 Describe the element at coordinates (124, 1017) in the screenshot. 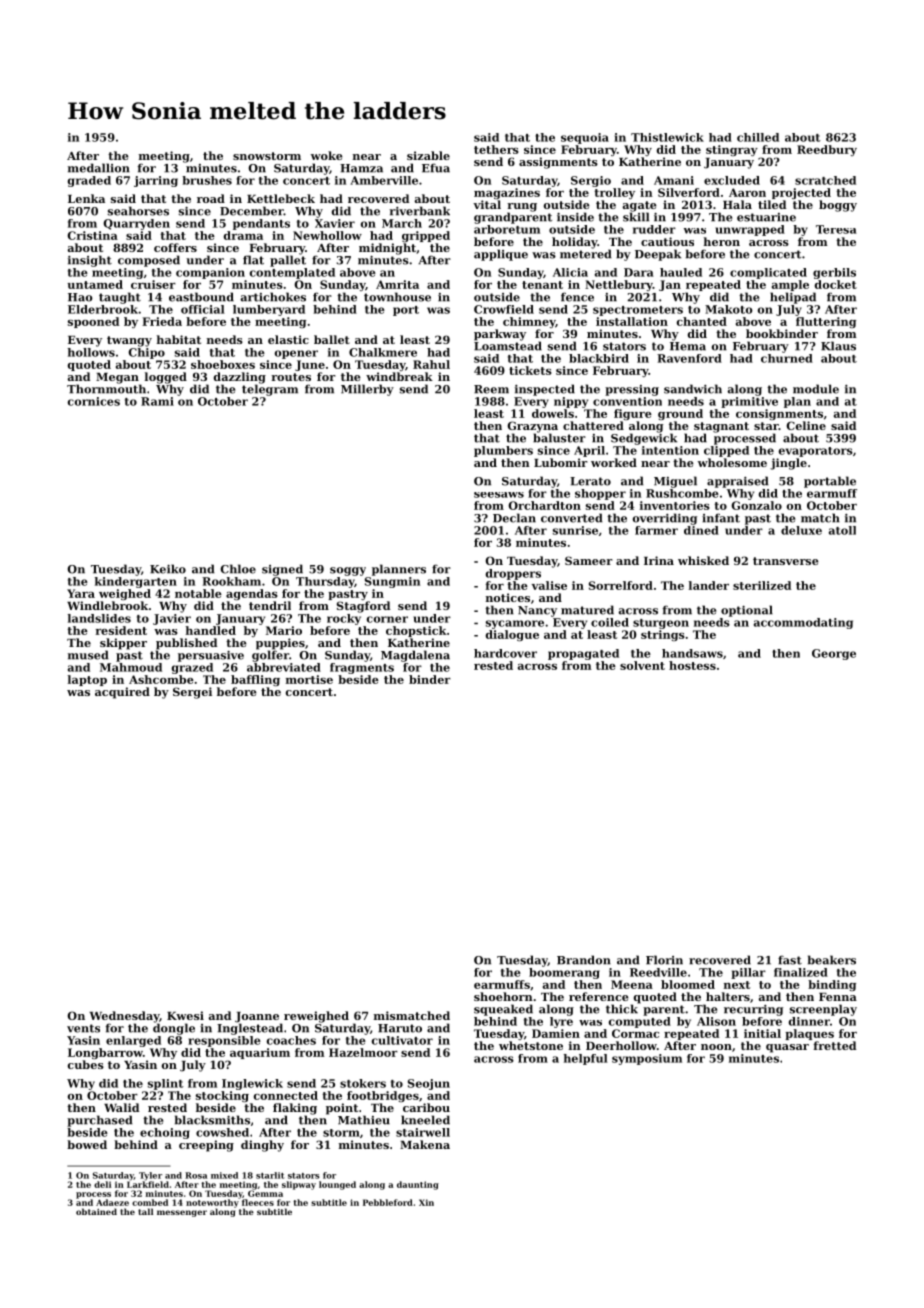

I see `Wednesday` at that location.
